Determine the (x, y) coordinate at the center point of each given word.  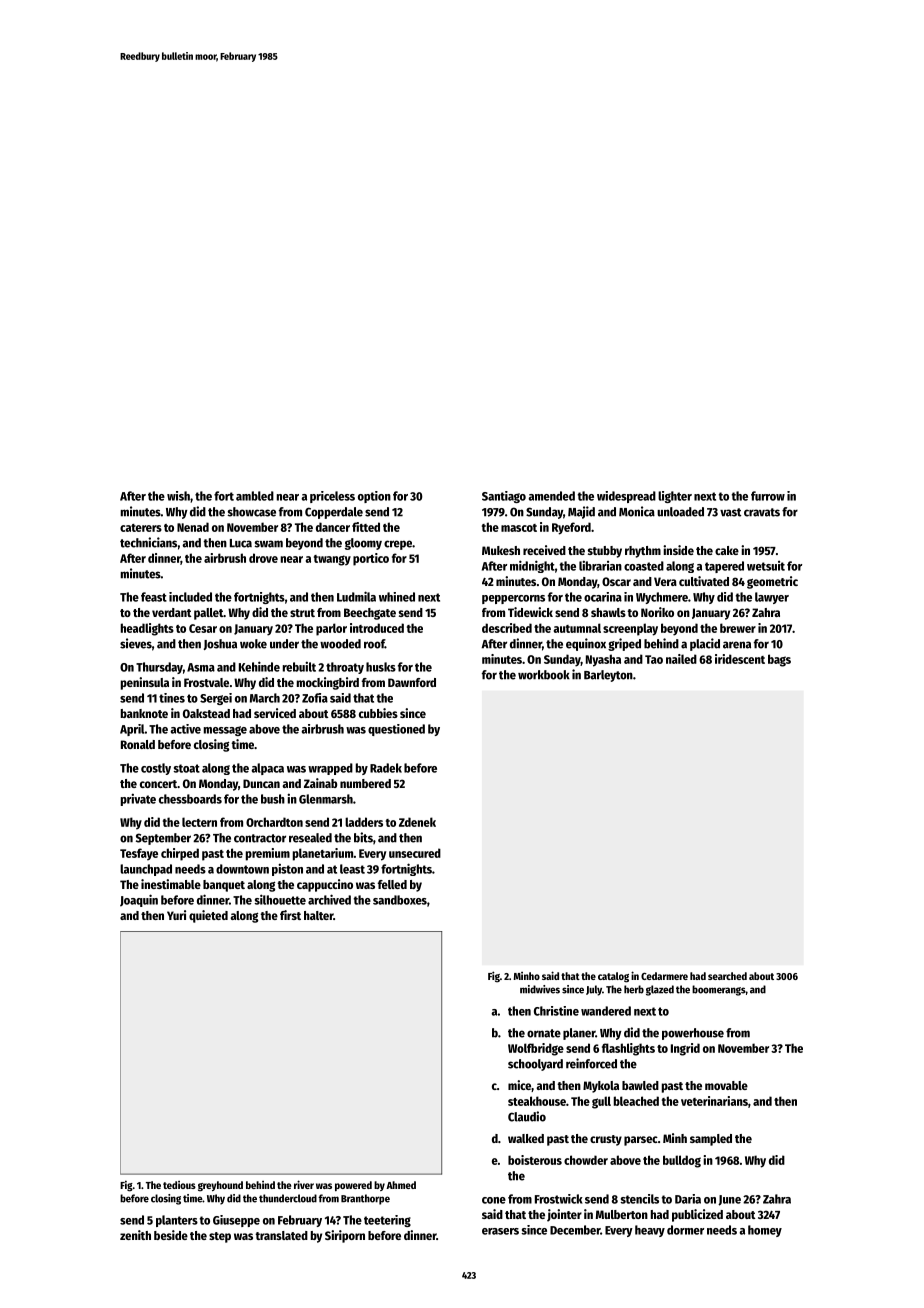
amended (551, 496)
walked (526, 1138)
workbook (544, 675)
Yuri (176, 915)
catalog (613, 977)
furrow (768, 496)
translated (281, 1235)
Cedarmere (664, 976)
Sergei (216, 699)
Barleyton (608, 676)
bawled (640, 1085)
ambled (255, 496)
